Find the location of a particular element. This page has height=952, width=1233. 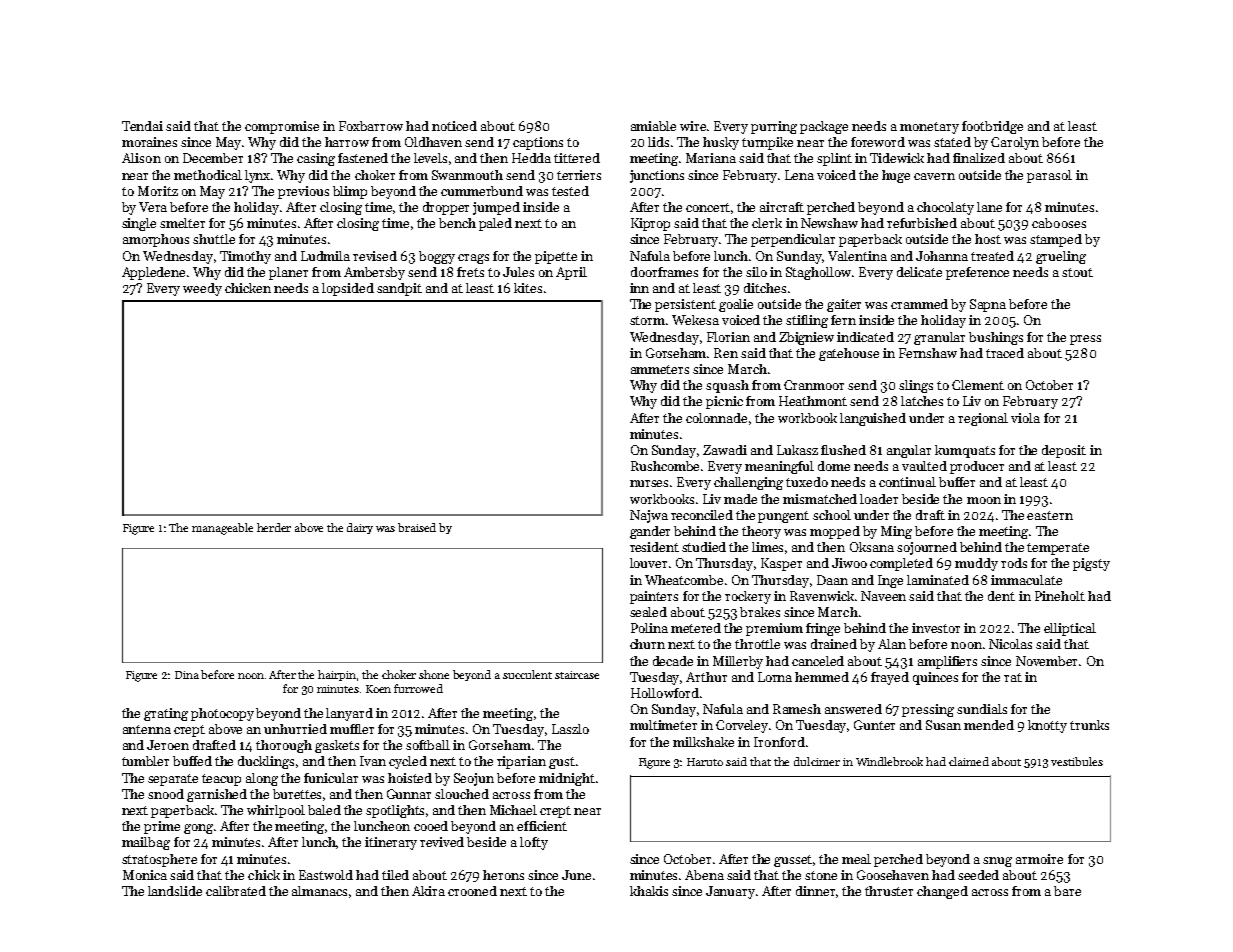

pigsty is located at coordinates (1091, 564).
